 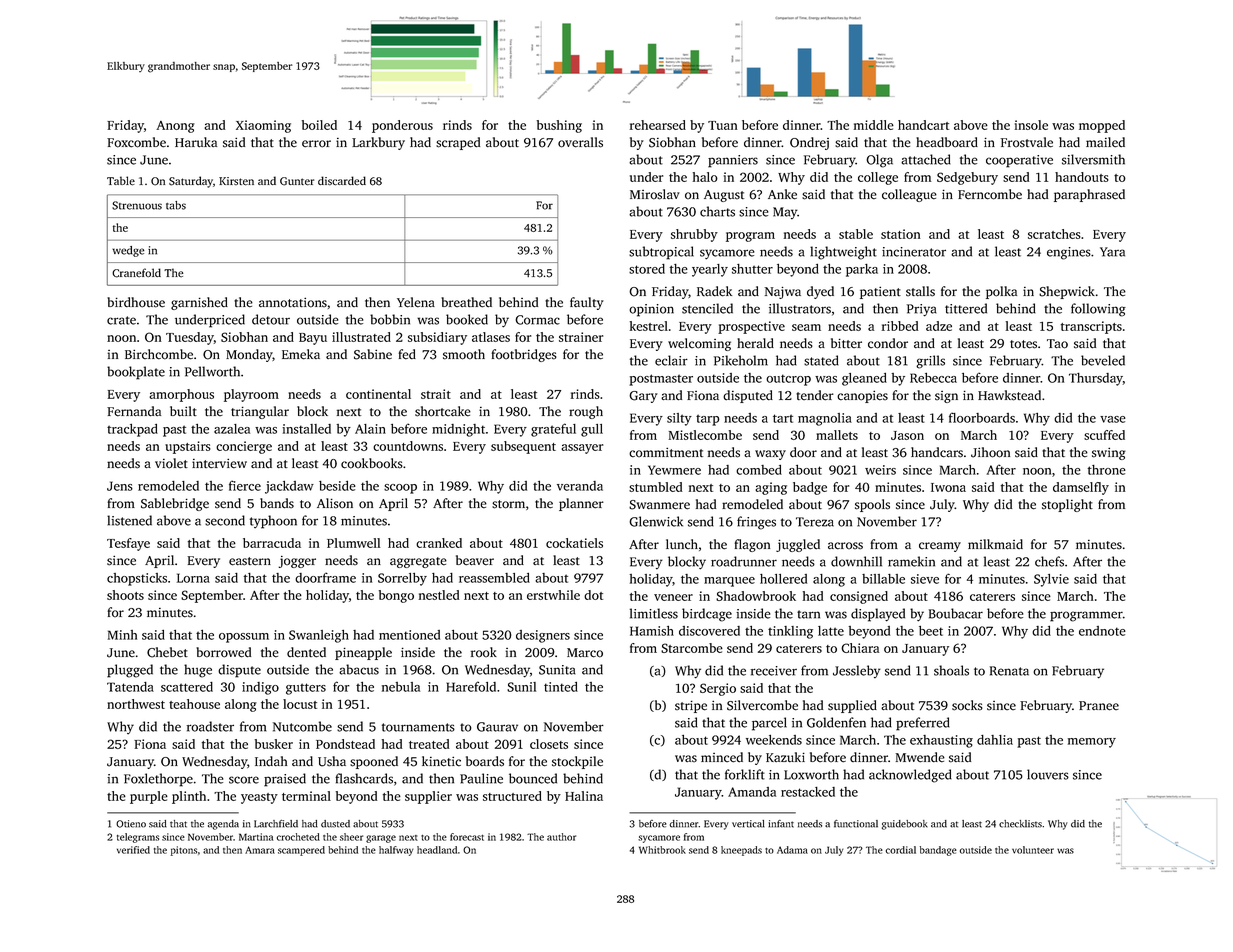 I want to click on engines, so click(x=1069, y=253).
